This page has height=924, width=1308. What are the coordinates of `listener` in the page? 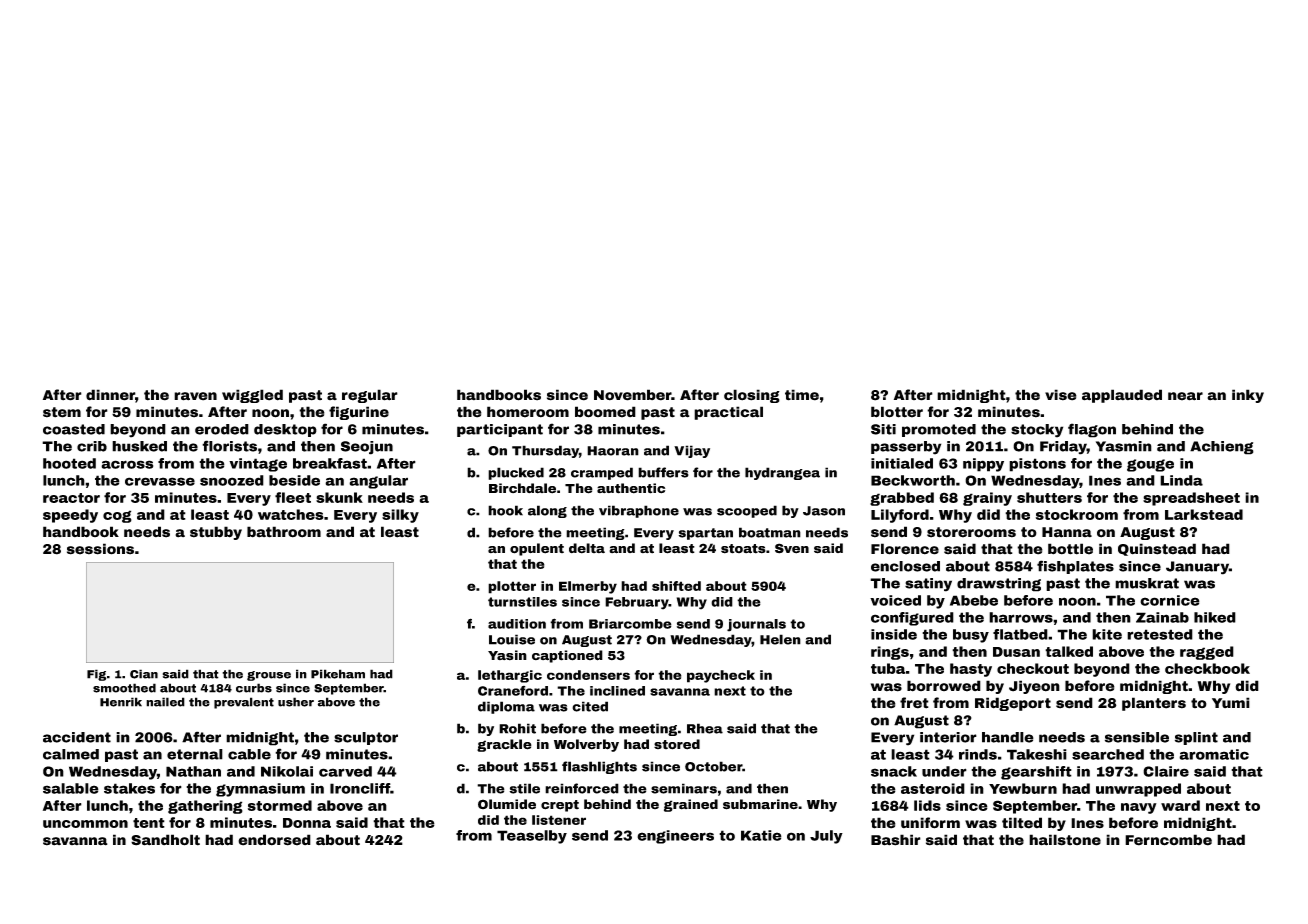 It's located at (559, 820).
